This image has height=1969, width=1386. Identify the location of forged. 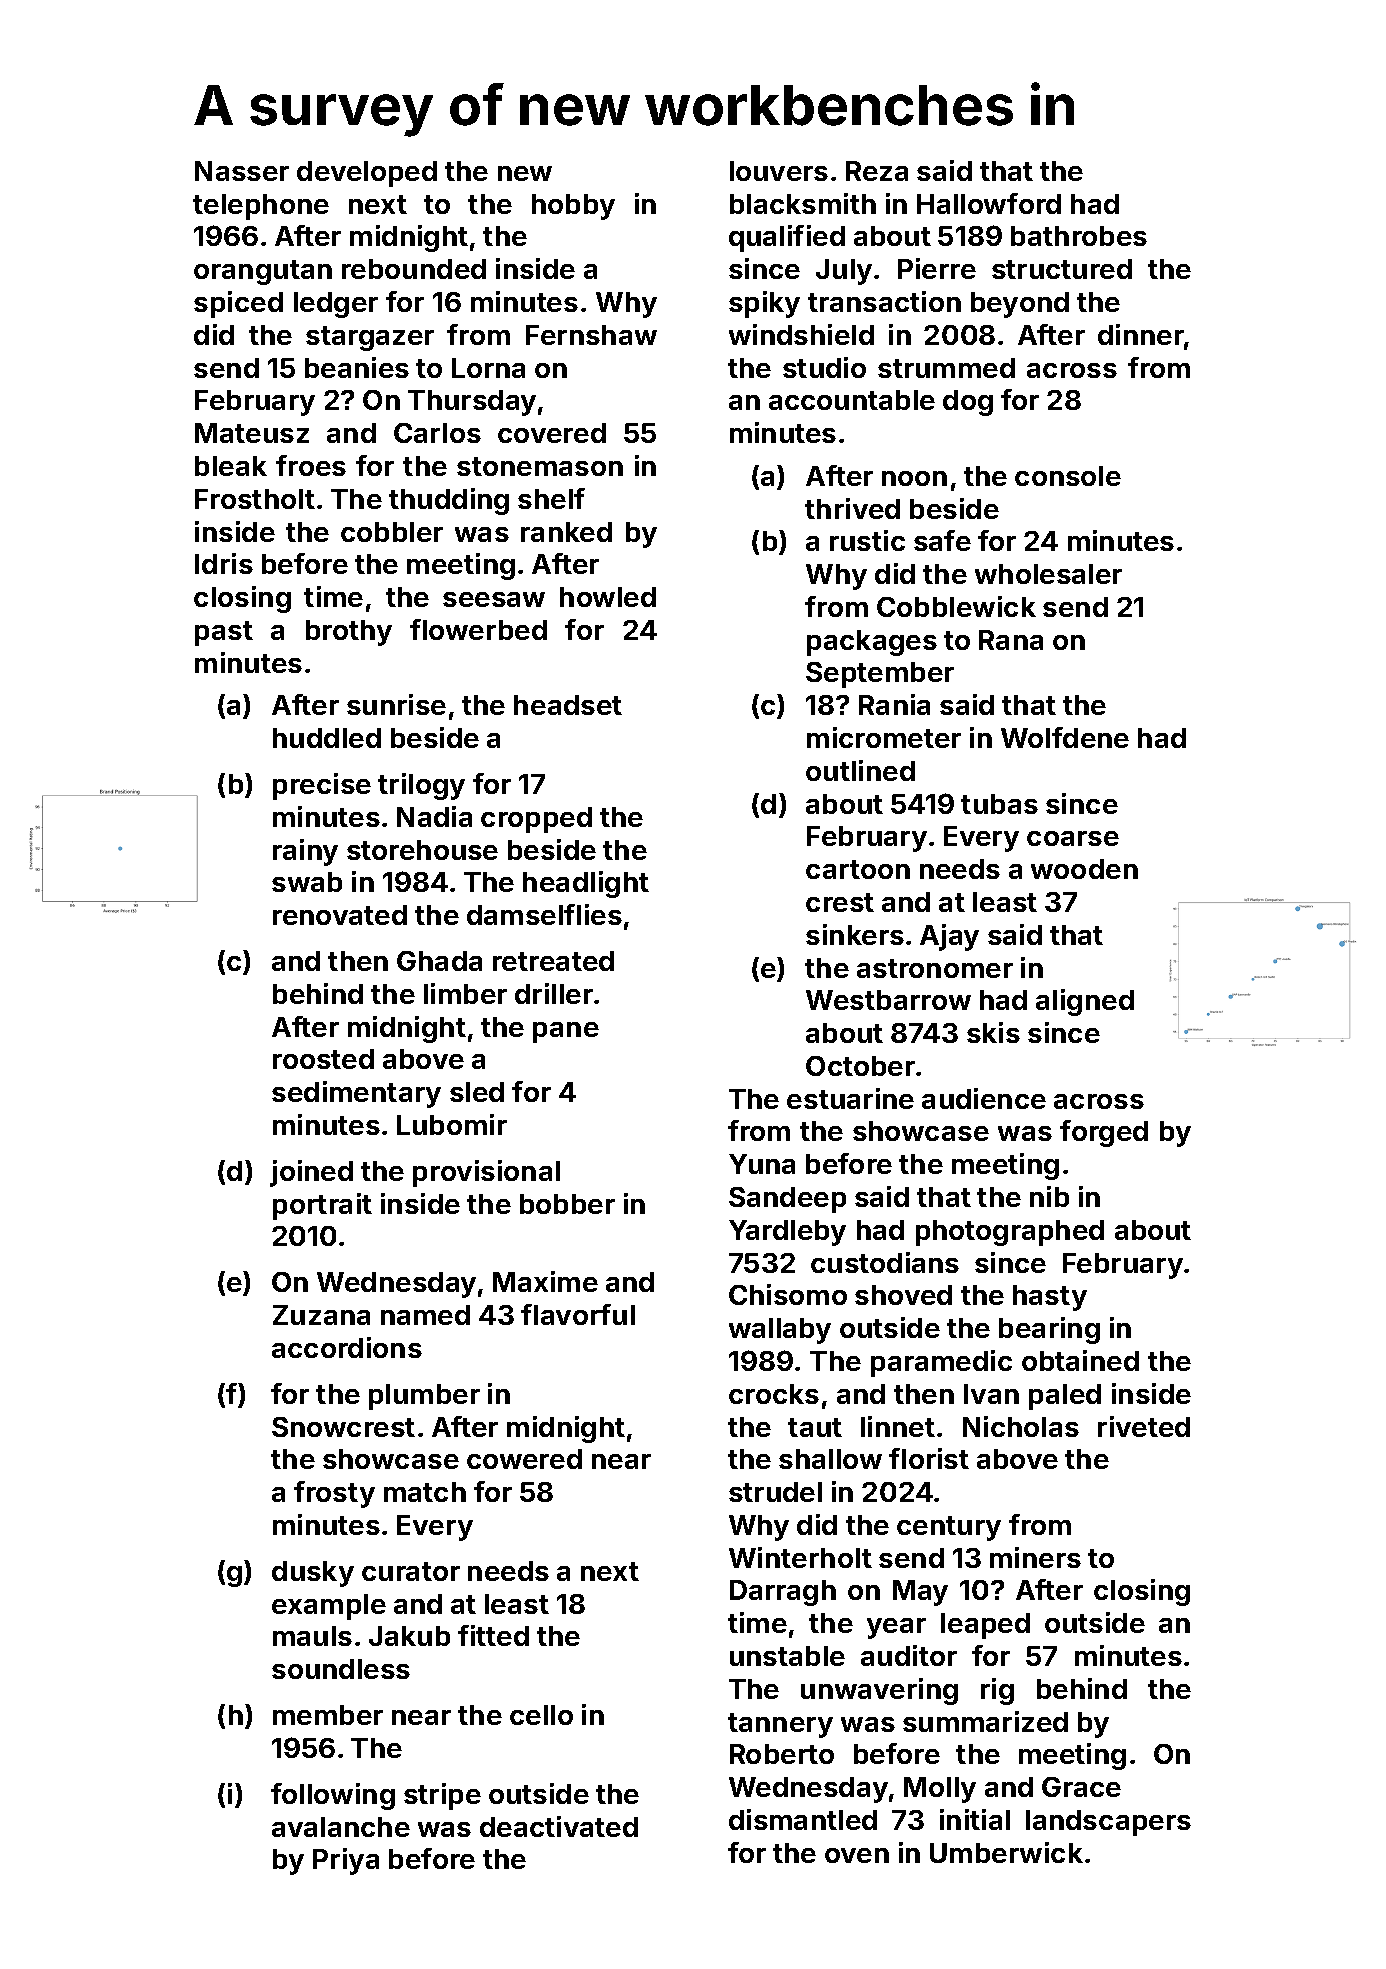
(1104, 1133).
